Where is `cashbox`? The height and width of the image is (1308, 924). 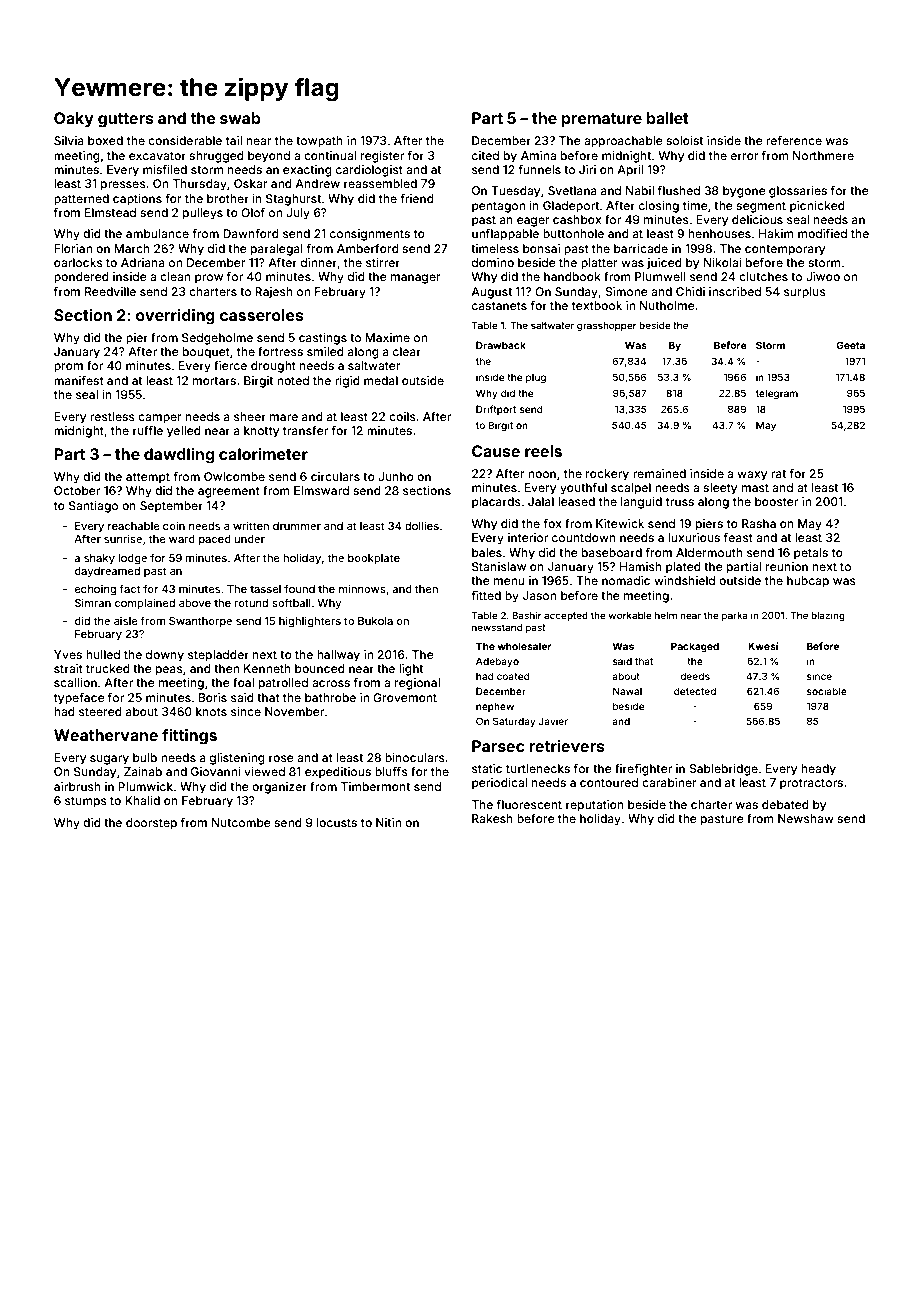
cashbox is located at coordinates (577, 219).
